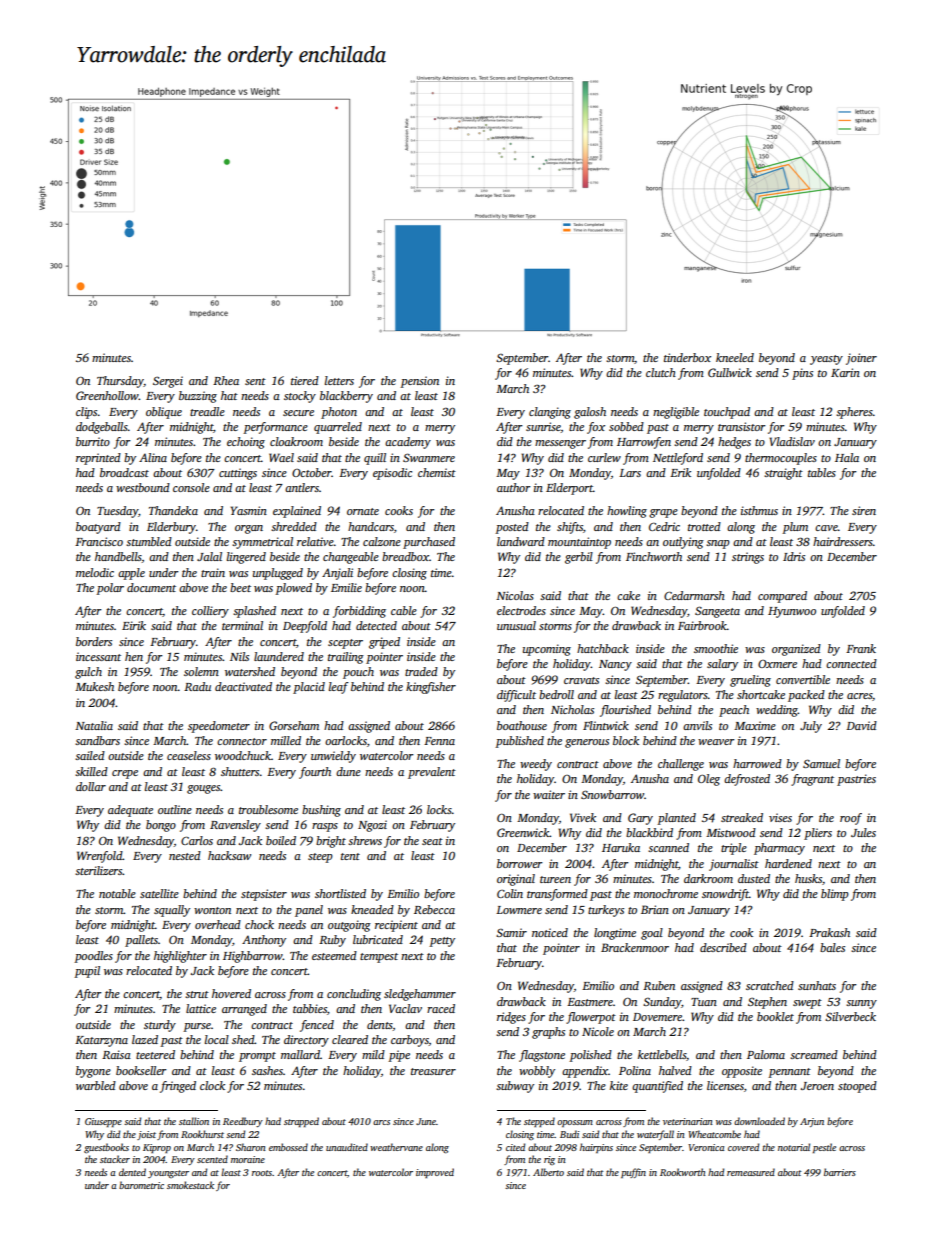  Describe the element at coordinates (363, 511) in the page. I see `ornate` at that location.
